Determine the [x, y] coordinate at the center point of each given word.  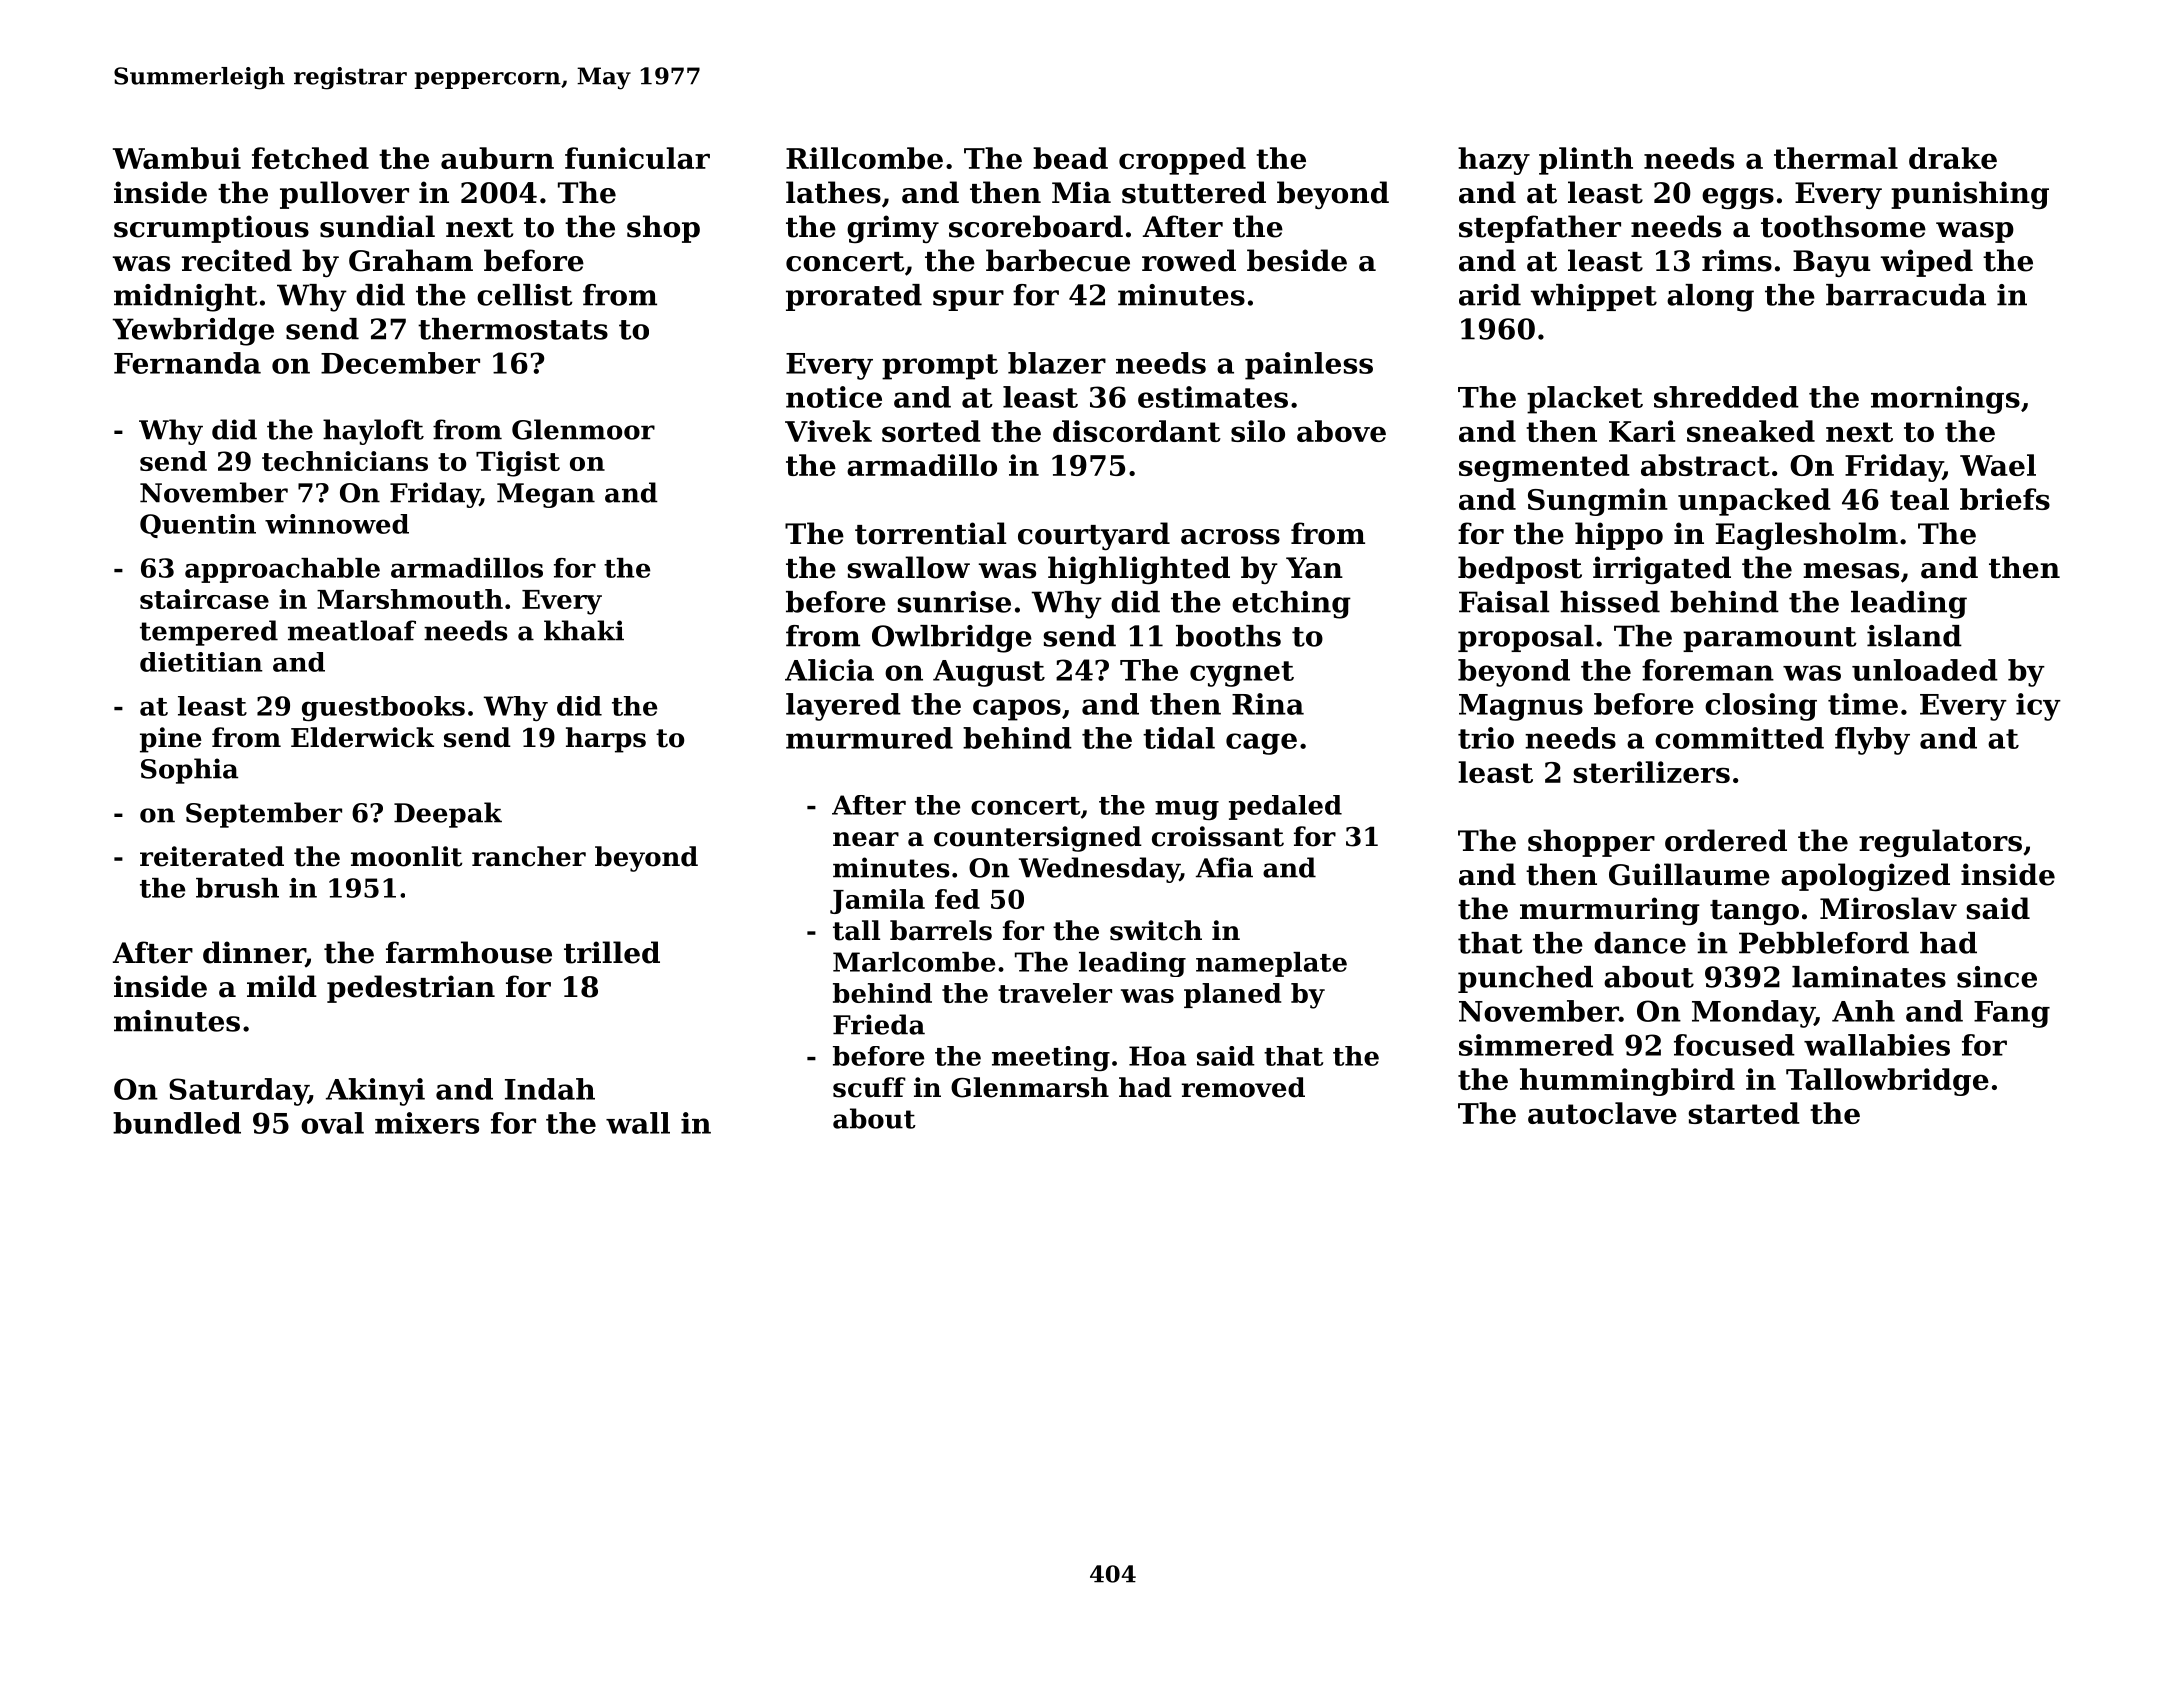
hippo [1619, 536]
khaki [584, 630]
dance [1640, 943]
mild [282, 986]
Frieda [879, 1024]
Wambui [177, 158]
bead [1070, 158]
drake [1953, 158]
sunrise [954, 602]
